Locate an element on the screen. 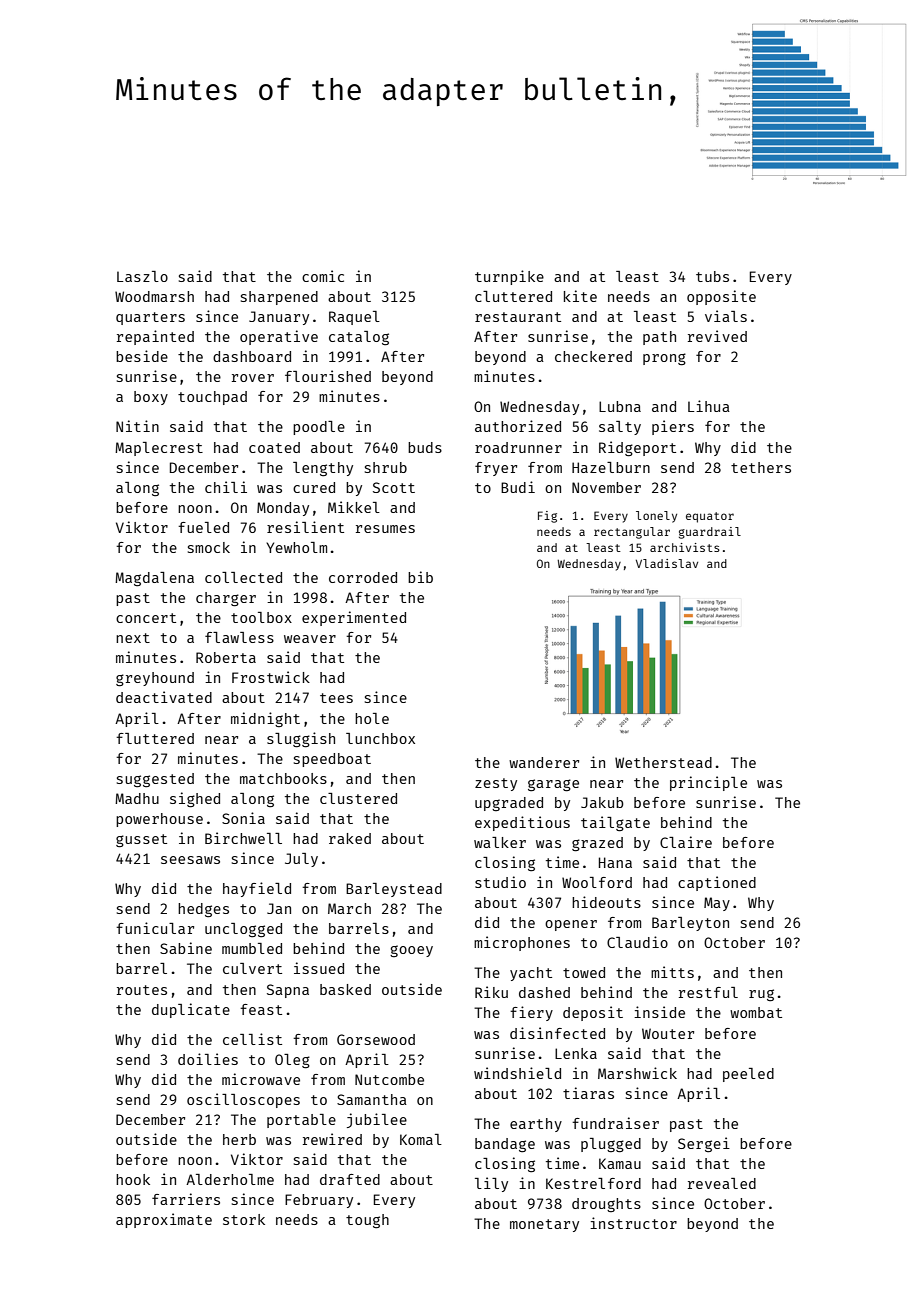 This screenshot has width=924, height=1308. monetary is located at coordinates (544, 1225).
